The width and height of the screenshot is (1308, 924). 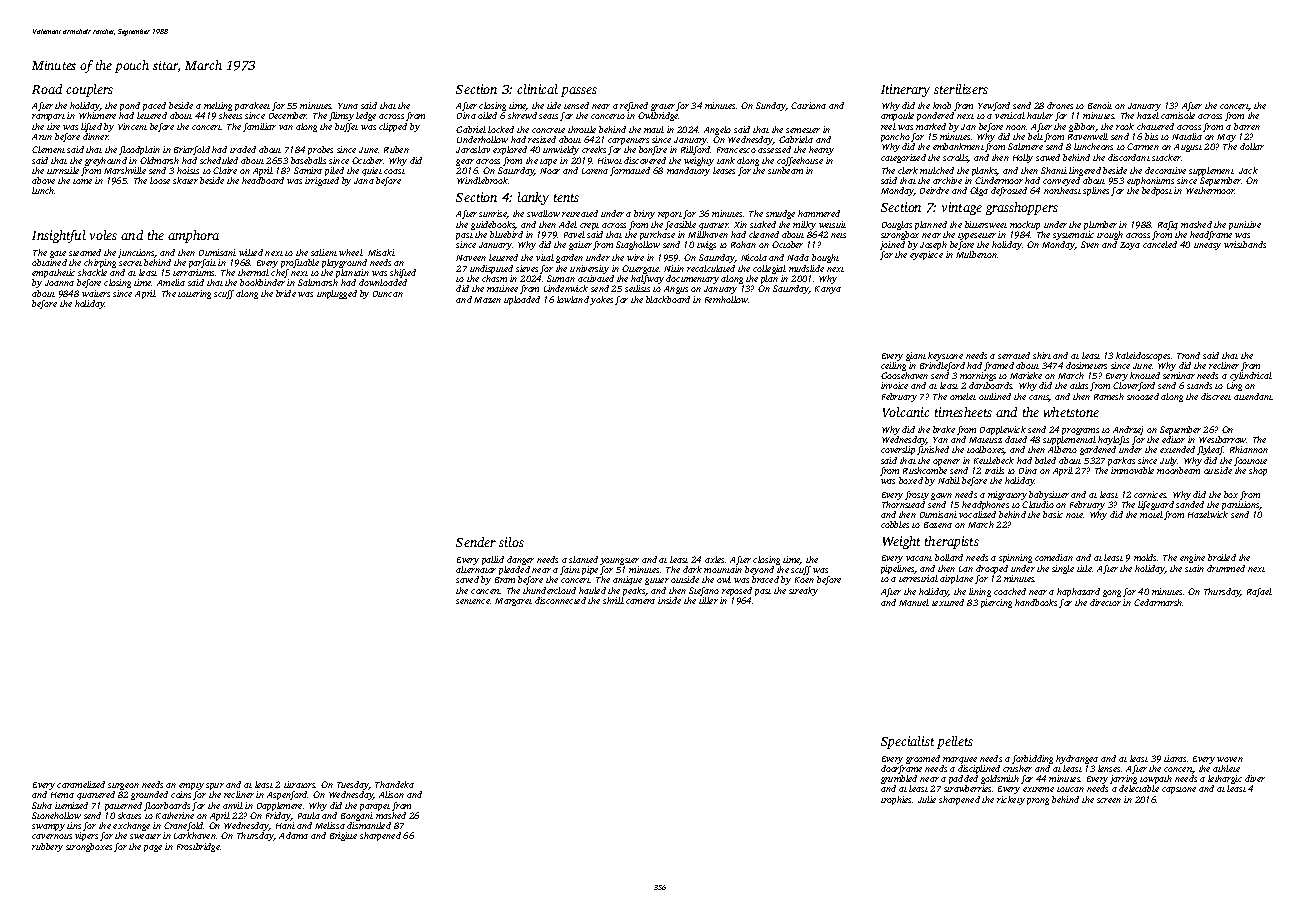 What do you see at coordinates (300, 784) in the screenshot?
I see `titrators` at bounding box center [300, 784].
